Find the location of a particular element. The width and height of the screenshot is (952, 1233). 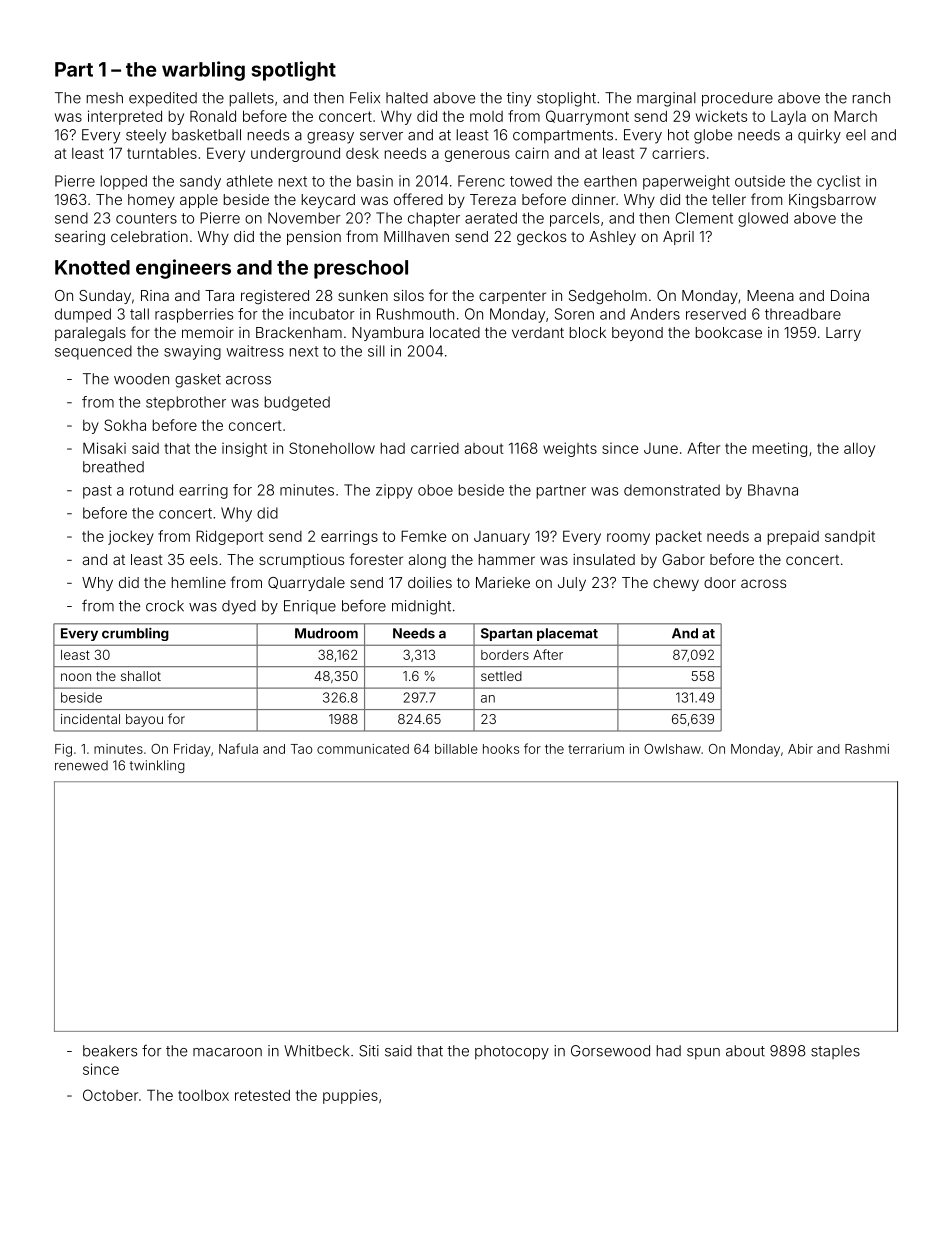

lopped is located at coordinates (124, 182).
